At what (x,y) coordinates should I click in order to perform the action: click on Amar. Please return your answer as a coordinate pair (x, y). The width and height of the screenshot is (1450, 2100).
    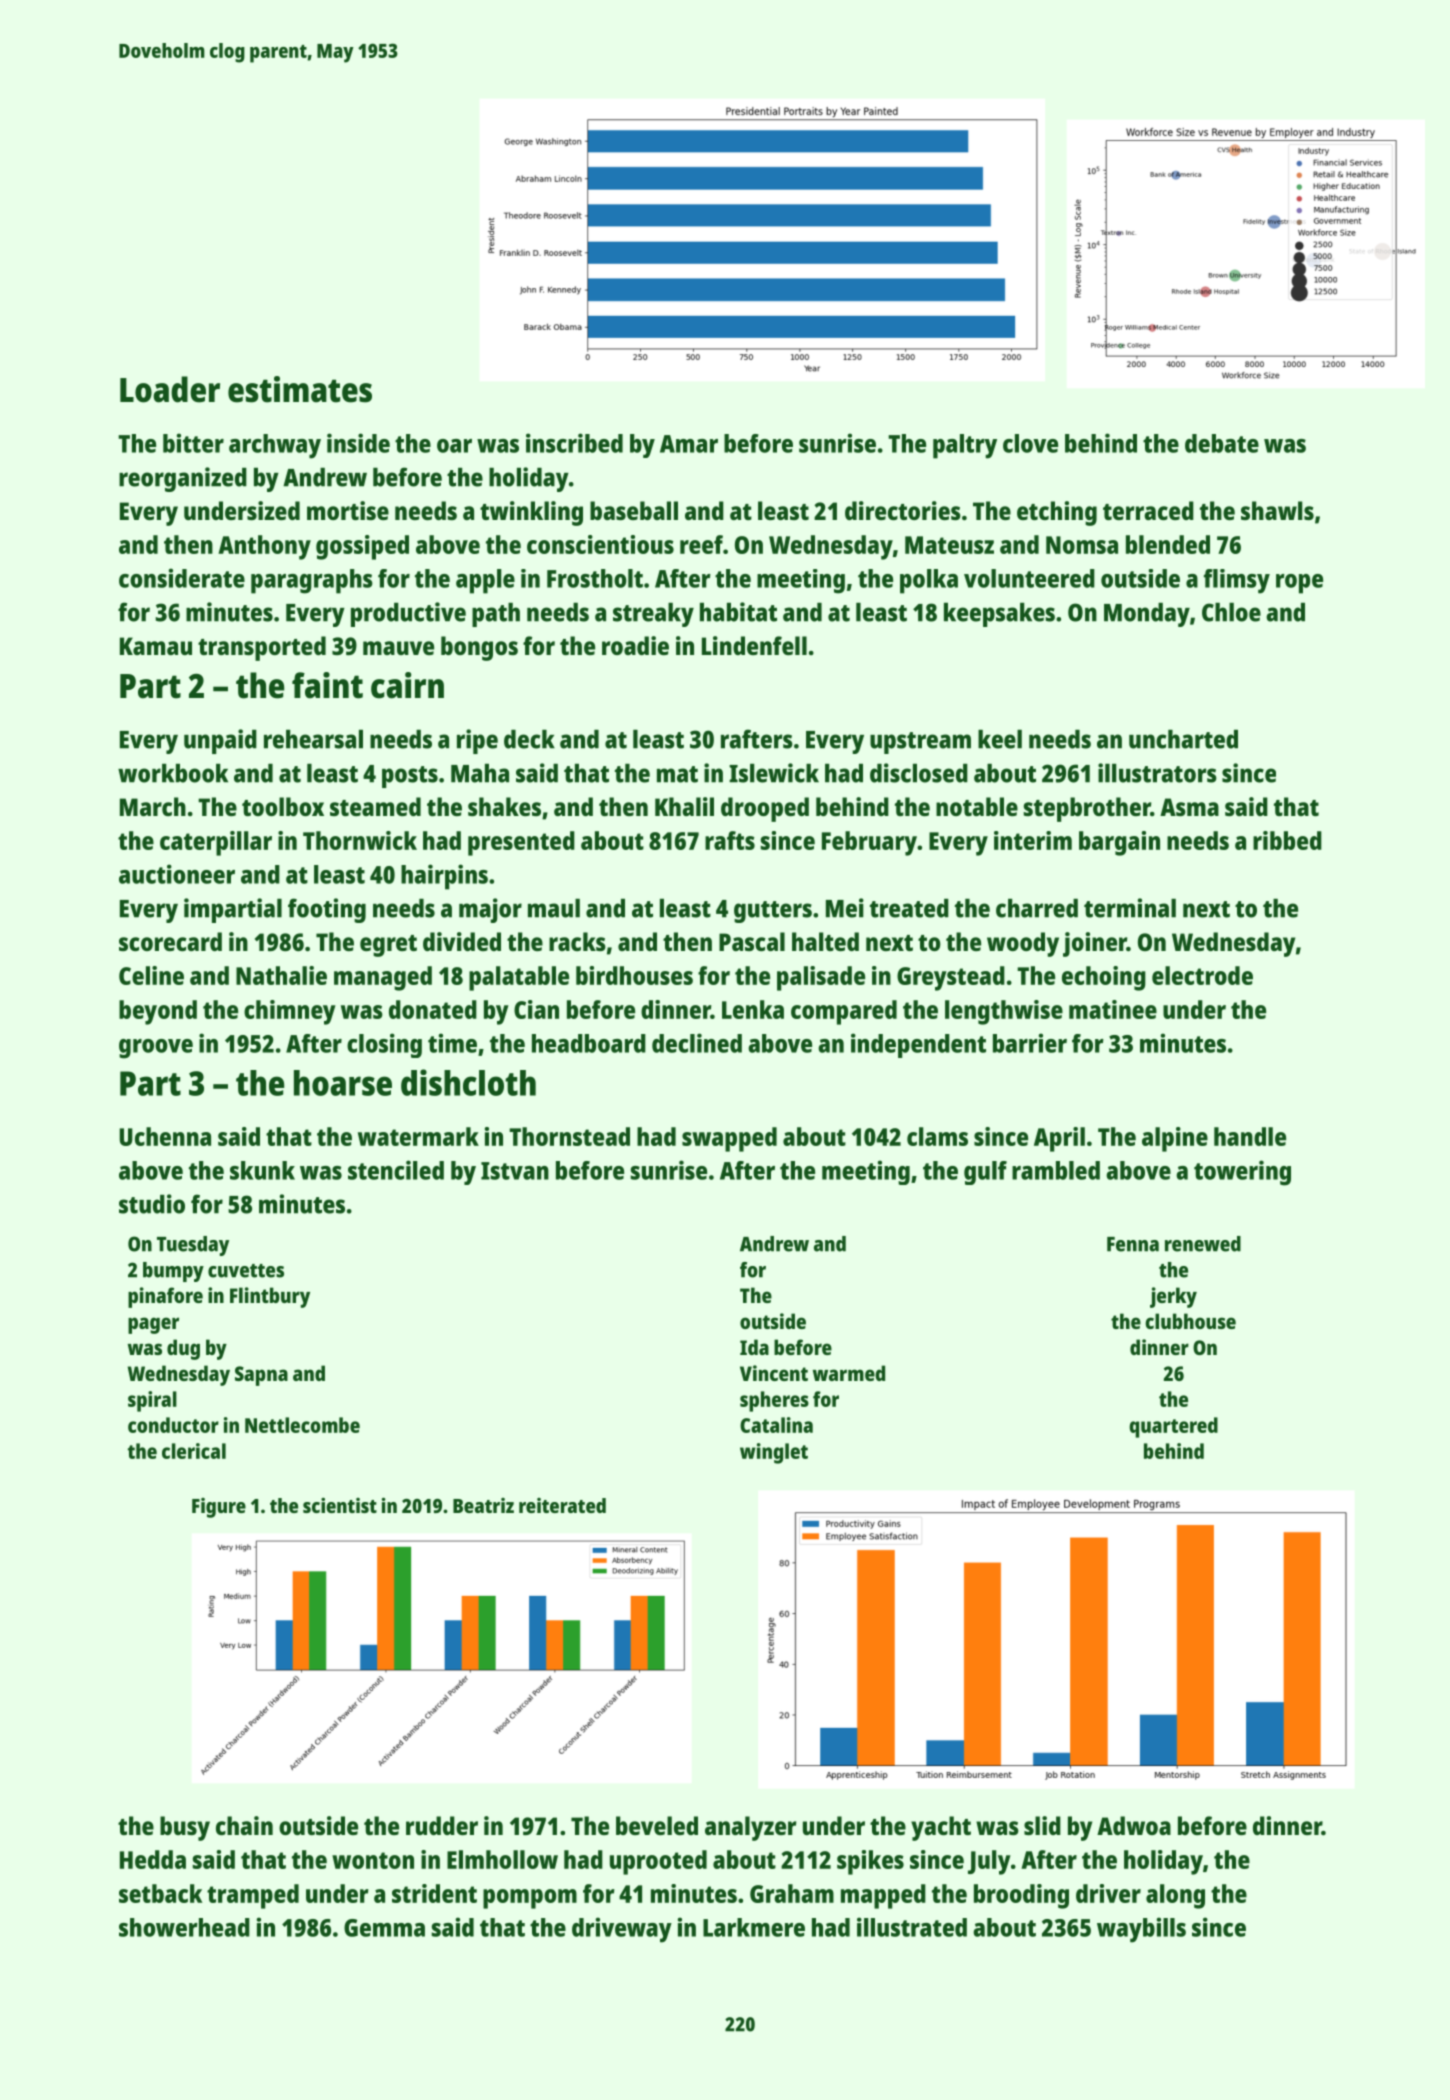
    Looking at the image, I should click on (689, 444).
